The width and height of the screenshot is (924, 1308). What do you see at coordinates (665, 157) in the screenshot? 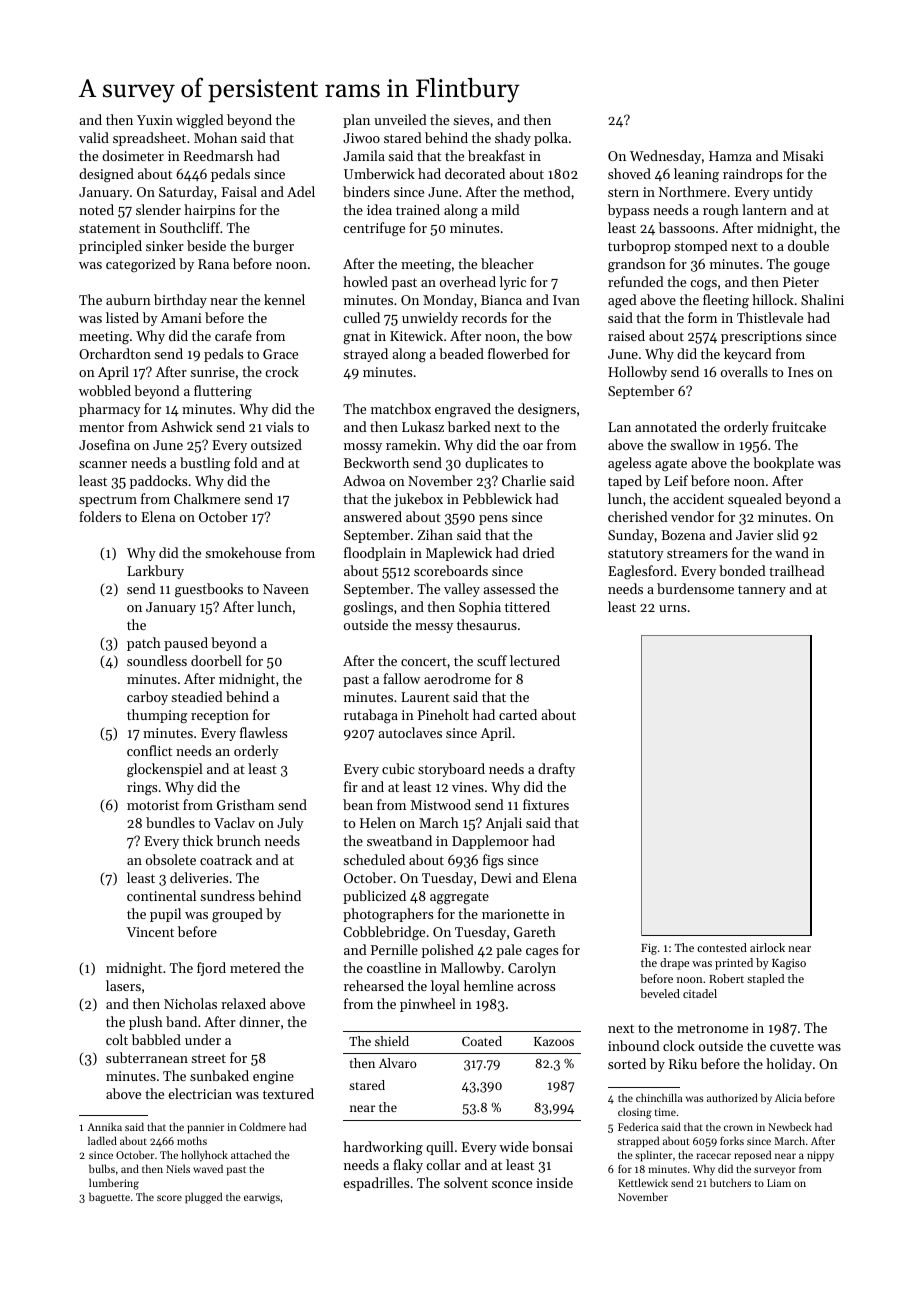
I see `Wednesday` at bounding box center [665, 157].
